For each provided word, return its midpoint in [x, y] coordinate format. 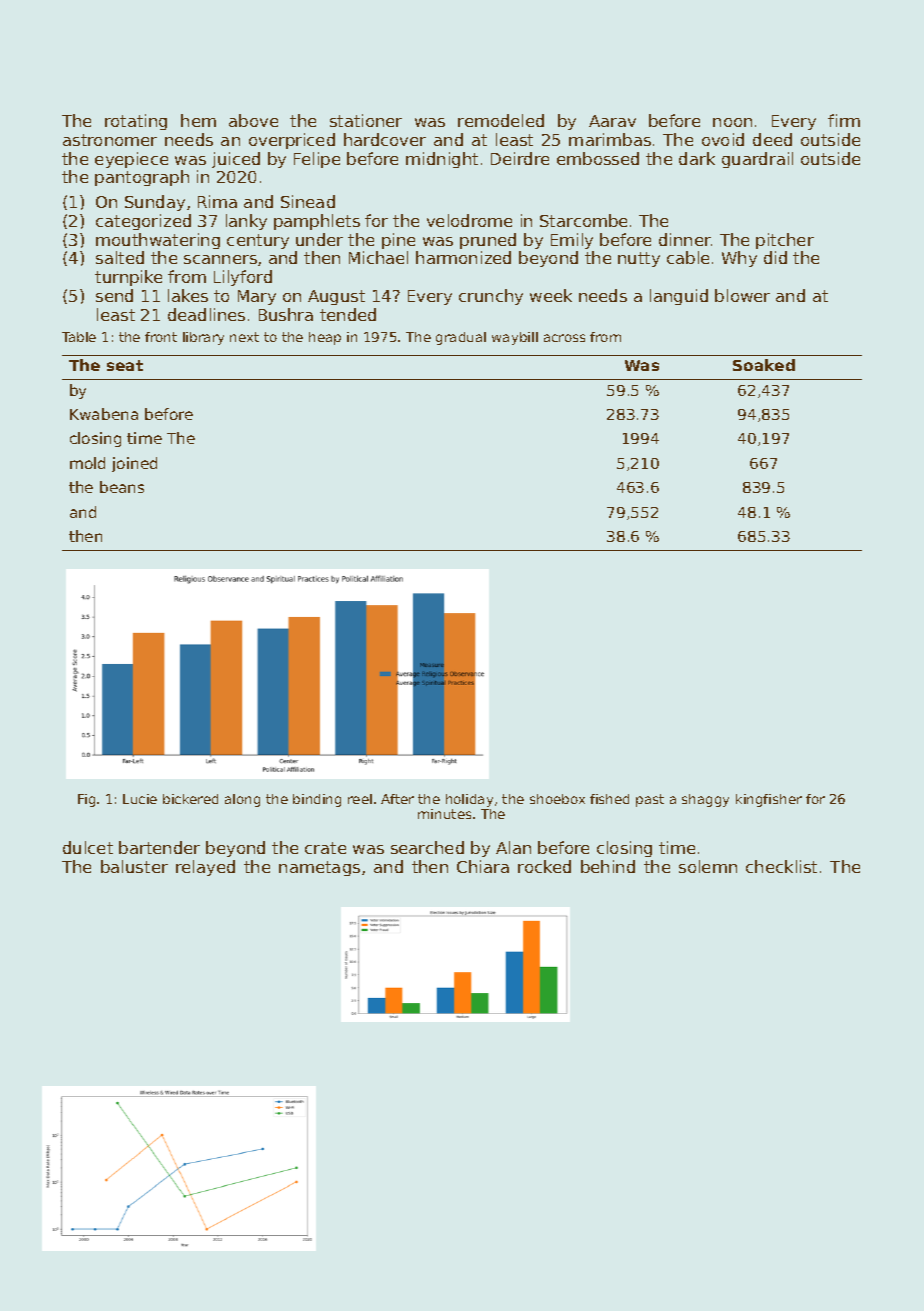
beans [122, 487]
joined [134, 464]
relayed [205, 868]
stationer [366, 120]
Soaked [764, 365]
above [253, 120]
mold [87, 463]
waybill [515, 338]
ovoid [723, 139]
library [203, 338]
